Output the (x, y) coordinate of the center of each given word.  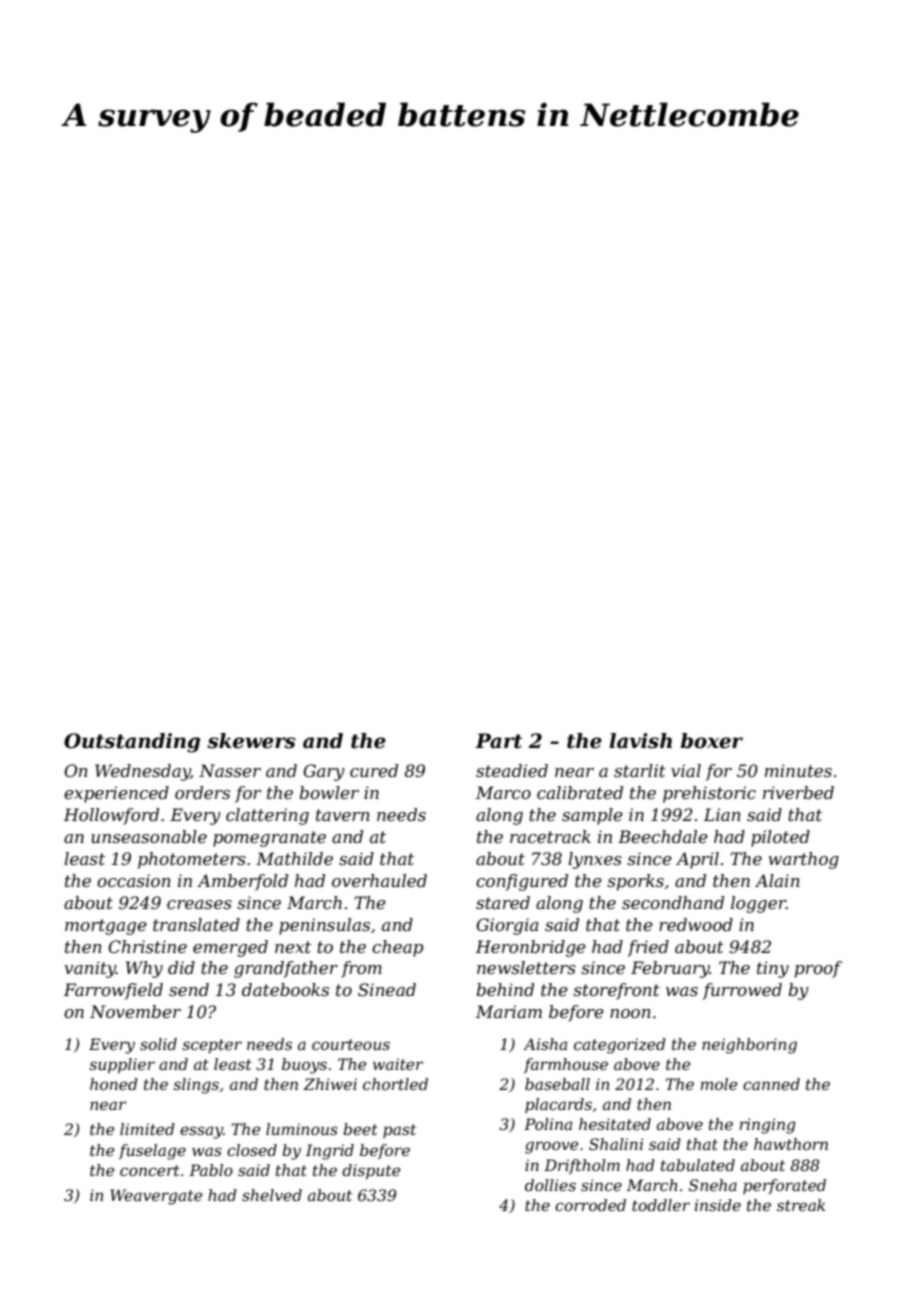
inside (718, 1205)
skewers (251, 741)
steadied (512, 770)
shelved (272, 1195)
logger (758, 904)
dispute (371, 1171)
